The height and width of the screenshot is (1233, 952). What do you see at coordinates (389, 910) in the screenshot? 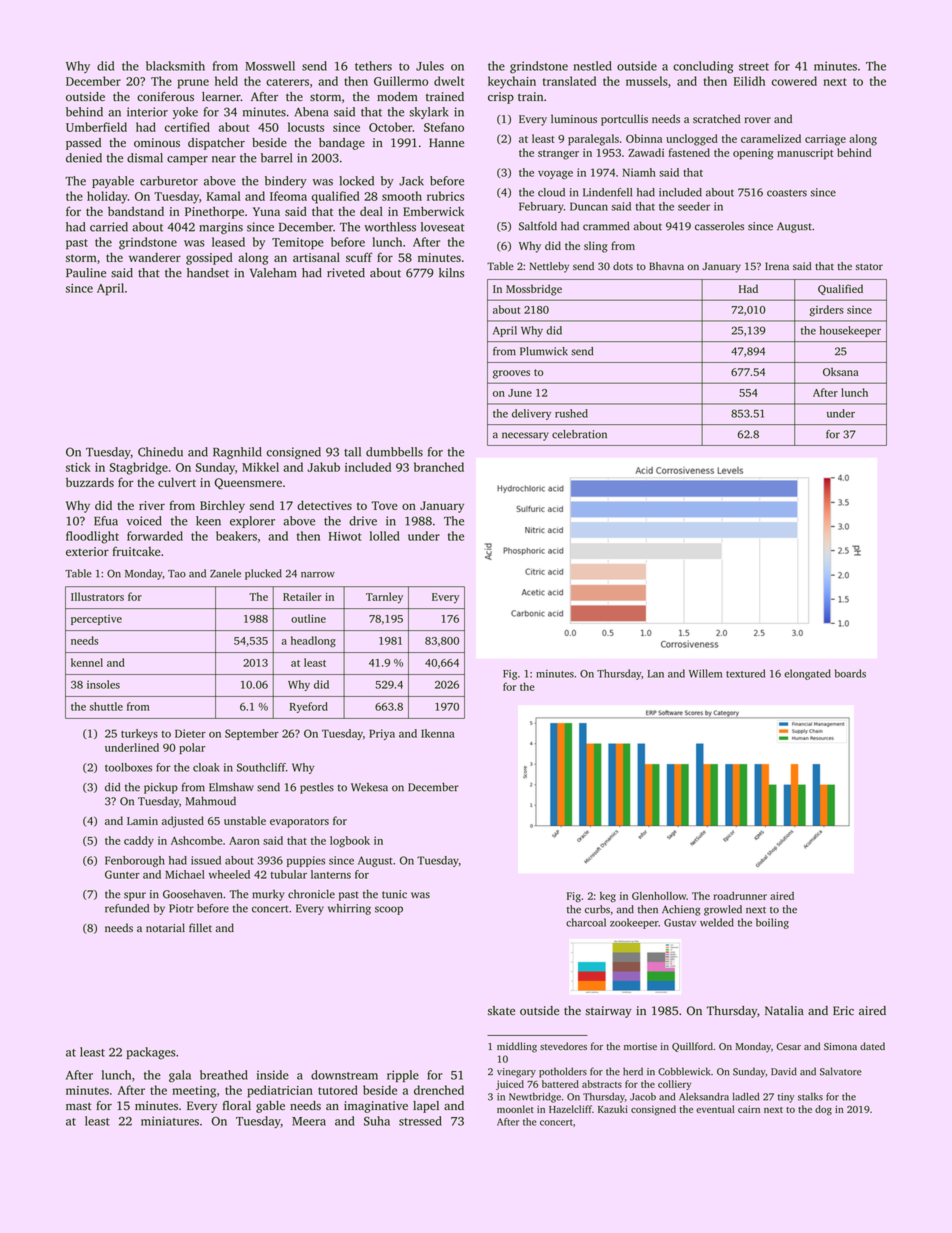
I see `scoop` at bounding box center [389, 910].
